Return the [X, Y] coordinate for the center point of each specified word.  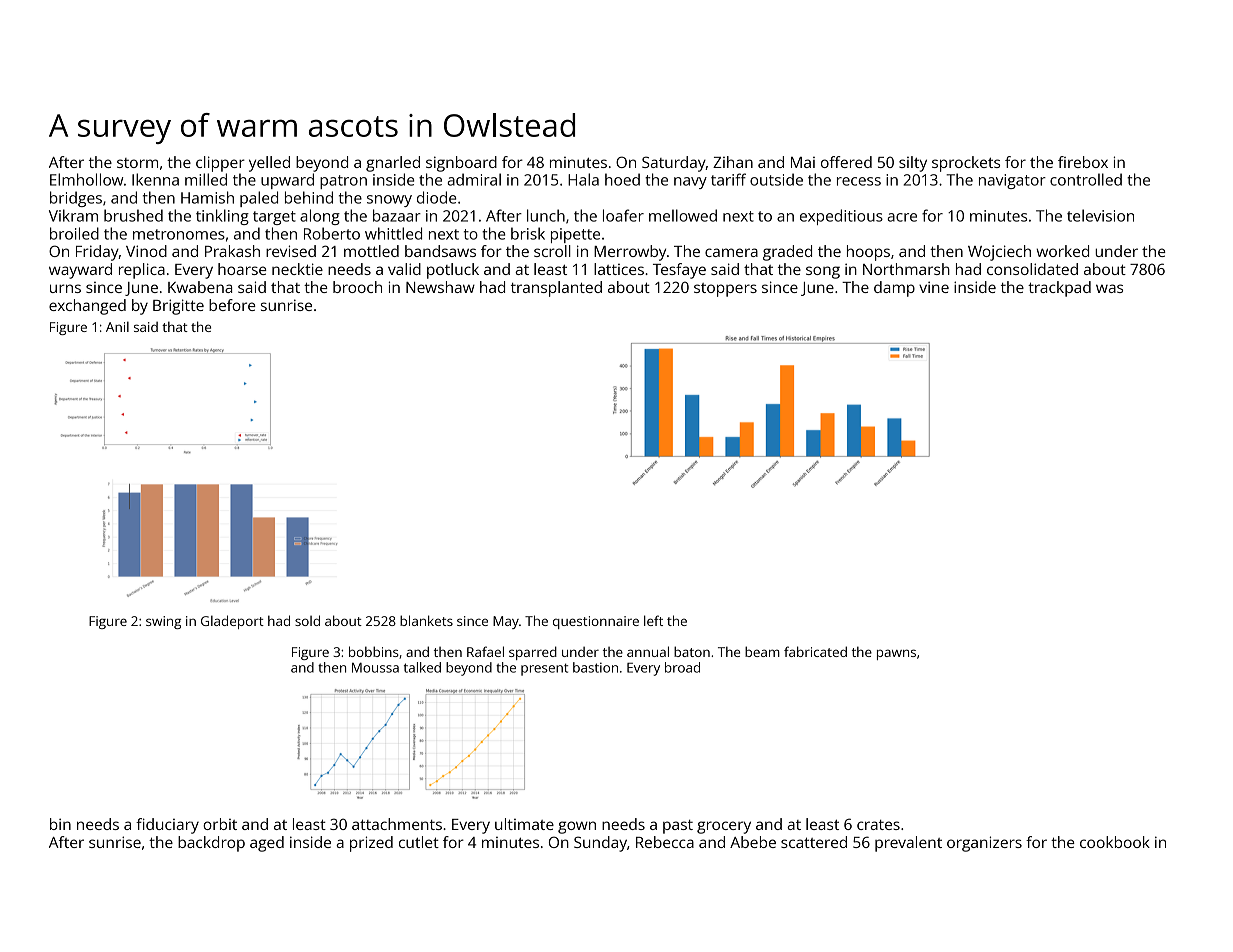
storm [137, 163]
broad [682, 667]
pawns [896, 654]
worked [1062, 251]
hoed [622, 179]
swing [163, 622]
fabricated [815, 651]
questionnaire [596, 622]
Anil [117, 326]
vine [934, 287]
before [232, 305]
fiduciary [167, 826]
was [1109, 288]
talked [422, 667]
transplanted [556, 289]
